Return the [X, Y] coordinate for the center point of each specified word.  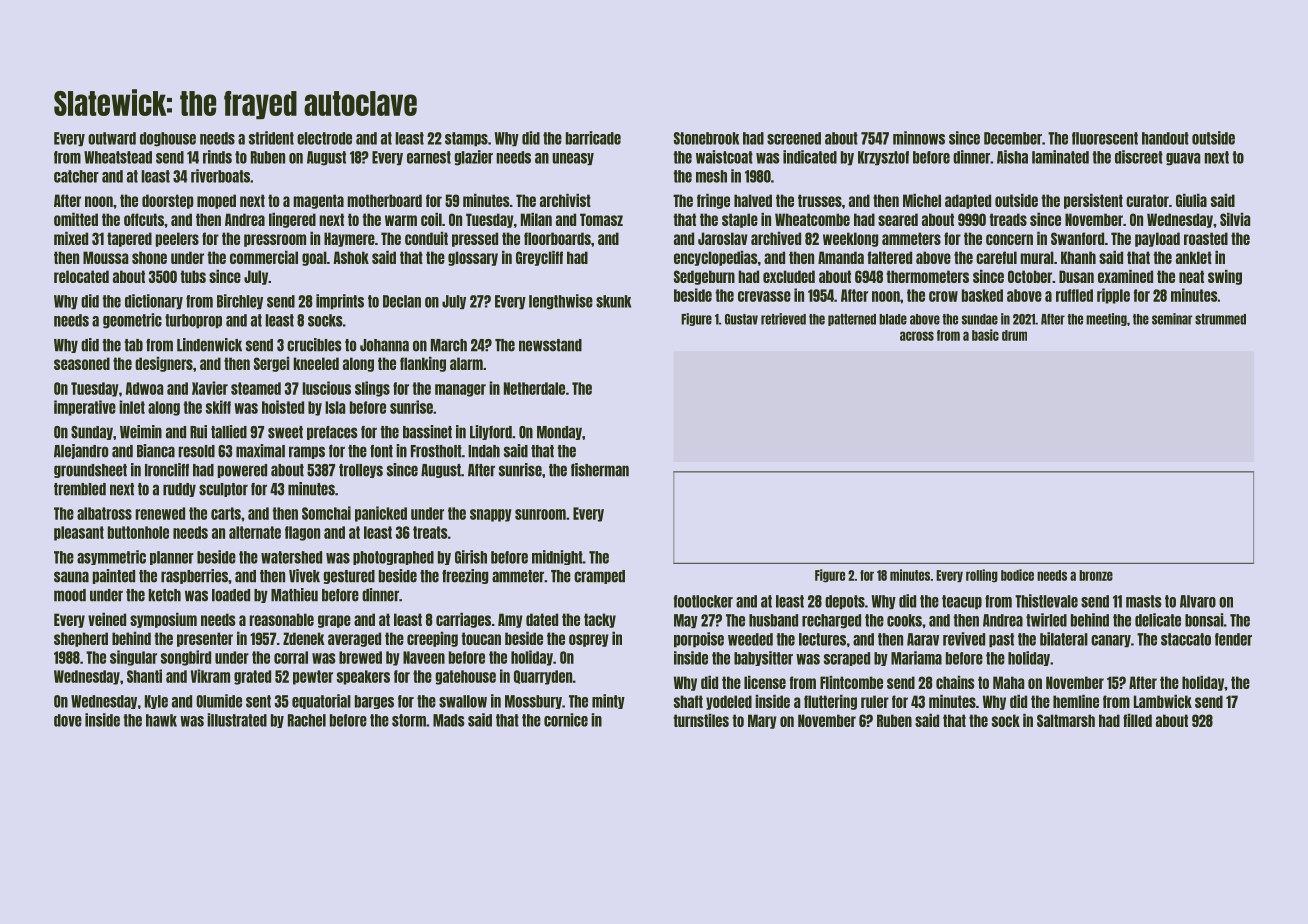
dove [68, 720]
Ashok [351, 257]
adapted [968, 201]
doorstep [168, 201]
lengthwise [561, 302]
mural [1037, 257]
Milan [536, 219]
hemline [1076, 701]
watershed [291, 557]
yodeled [729, 702]
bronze [1096, 575]
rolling [982, 576]
